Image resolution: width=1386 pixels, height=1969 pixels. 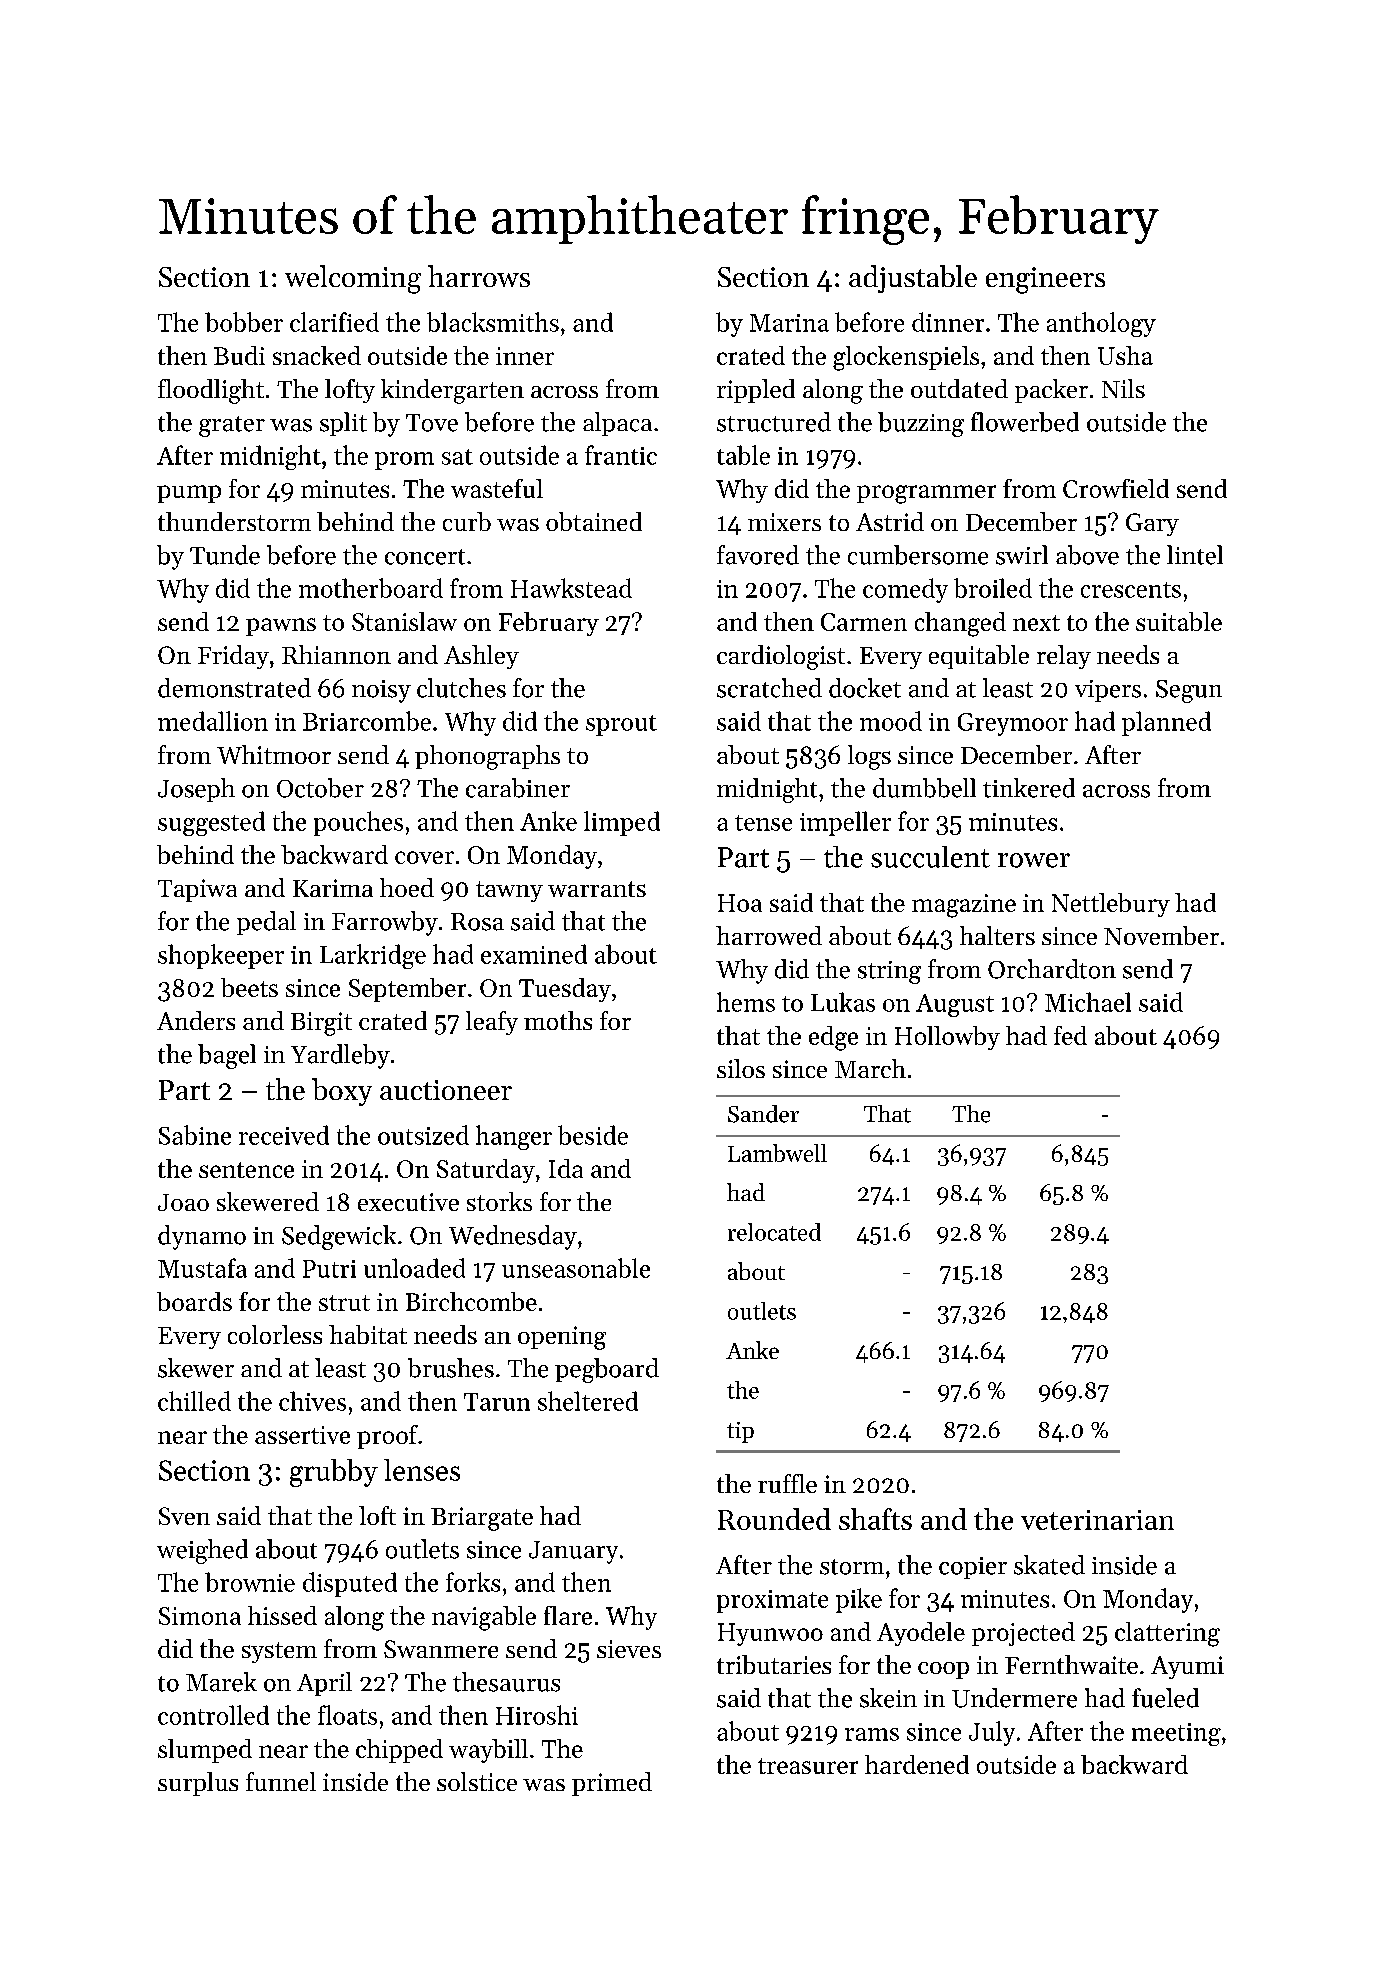 I want to click on sprout, so click(x=621, y=725).
